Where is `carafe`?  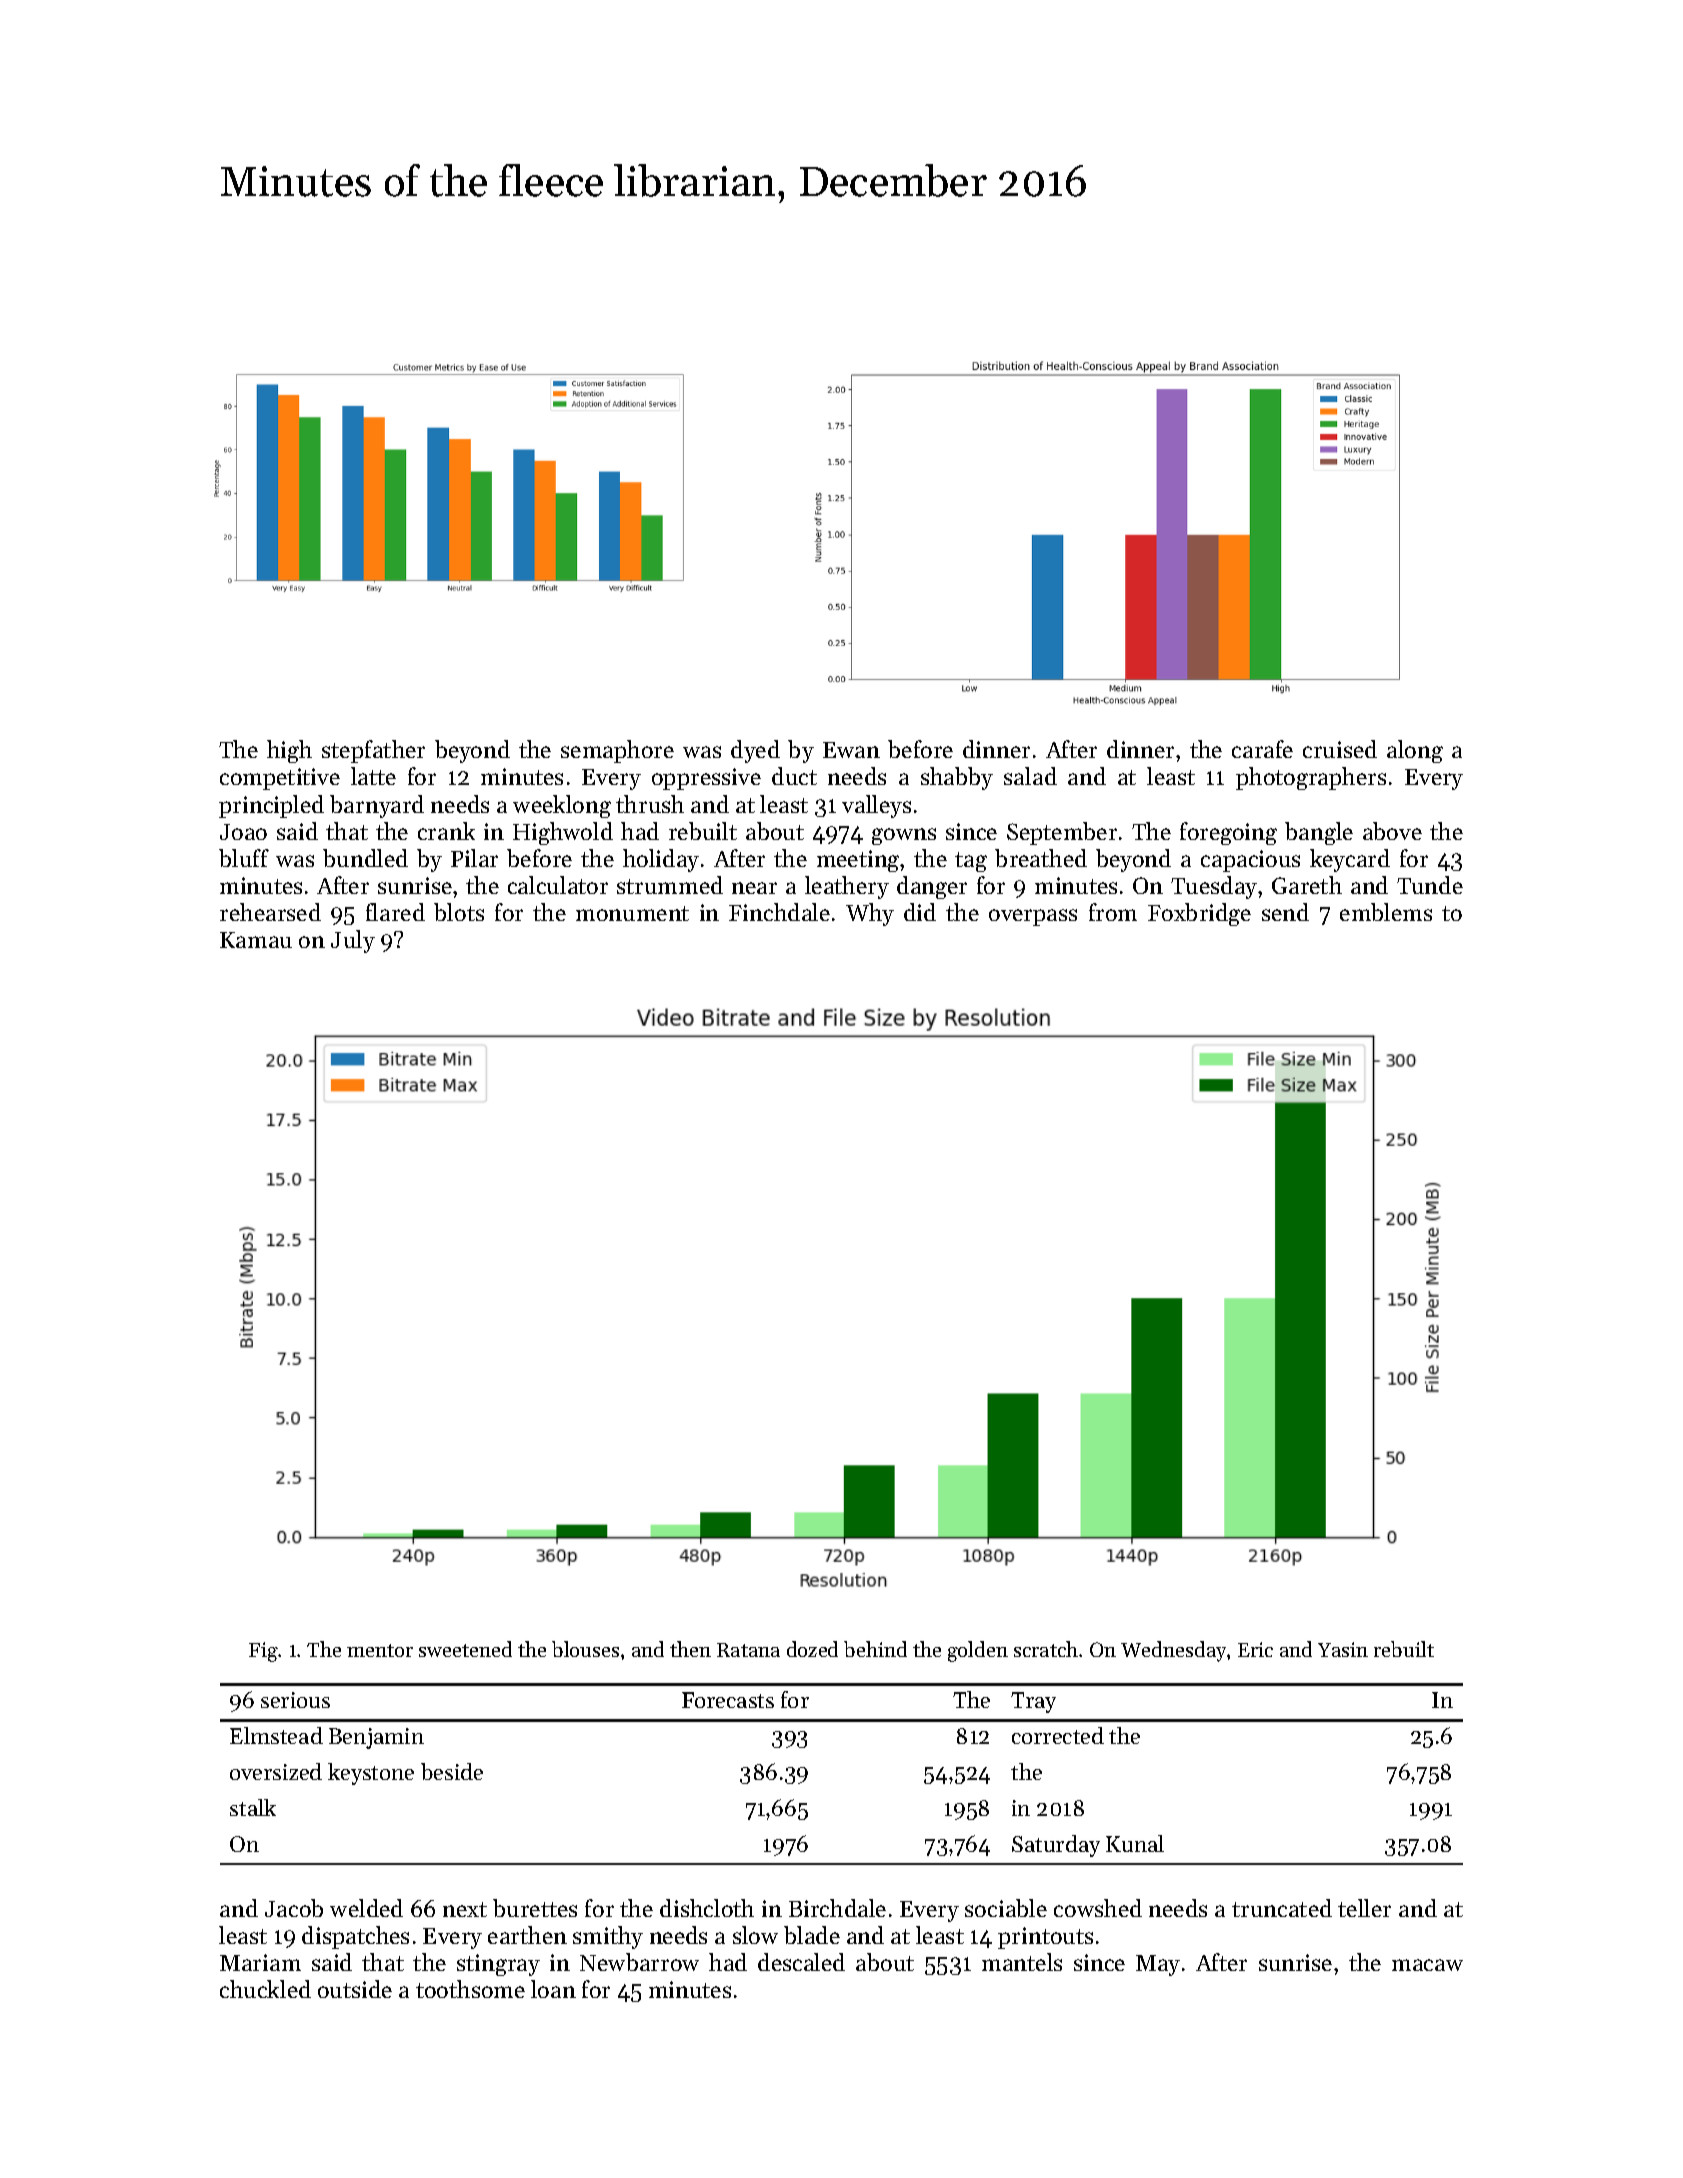
carafe is located at coordinates (1262, 749).
